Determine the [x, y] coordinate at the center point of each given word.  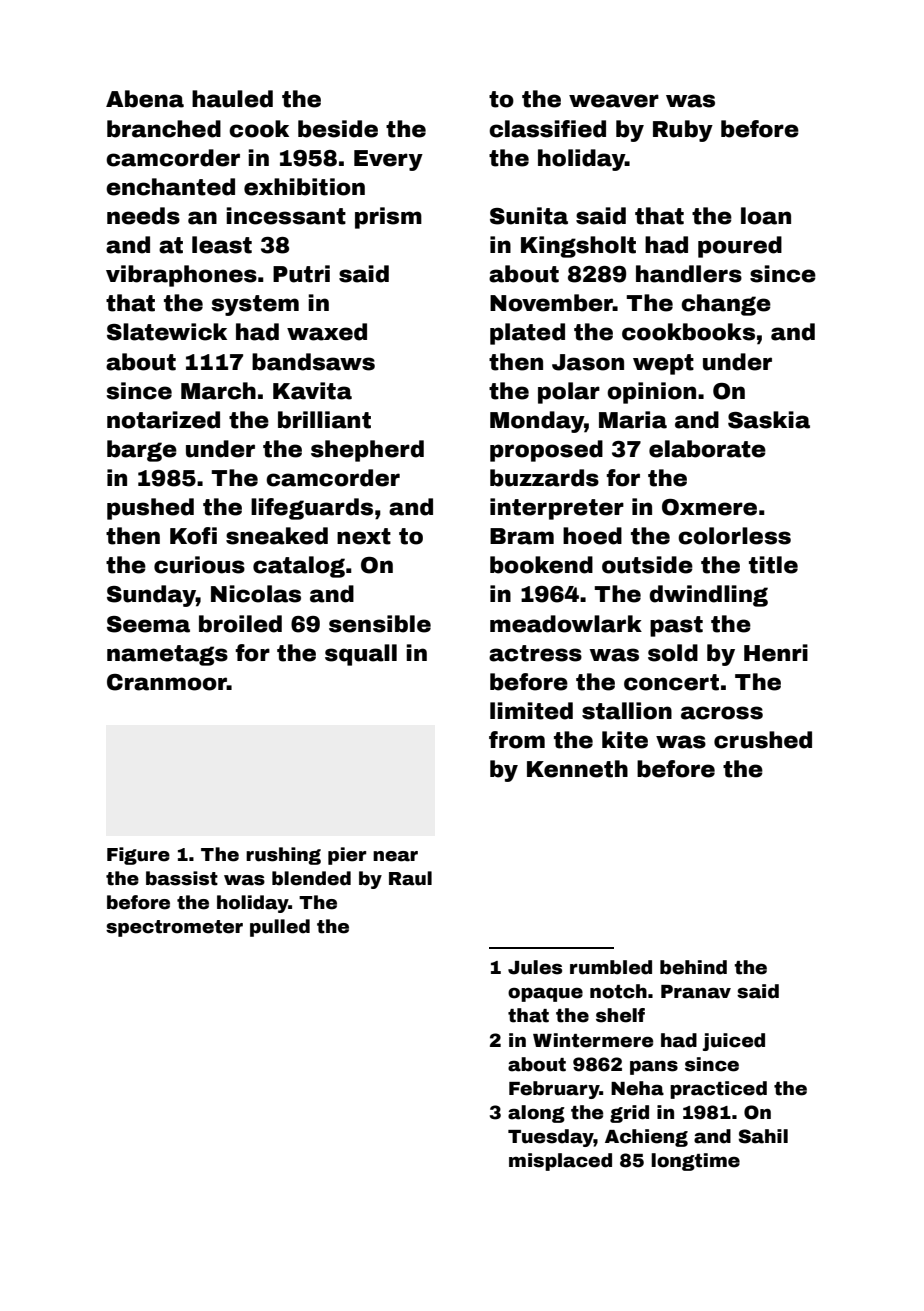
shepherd [367, 451]
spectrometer [174, 928]
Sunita [529, 216]
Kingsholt [578, 247]
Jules [535, 967]
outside [647, 565]
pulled [280, 928]
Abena [145, 99]
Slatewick [167, 332]
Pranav [696, 992]
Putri [301, 274]
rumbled [611, 967]
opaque [545, 994]
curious [199, 565]
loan [766, 216]
